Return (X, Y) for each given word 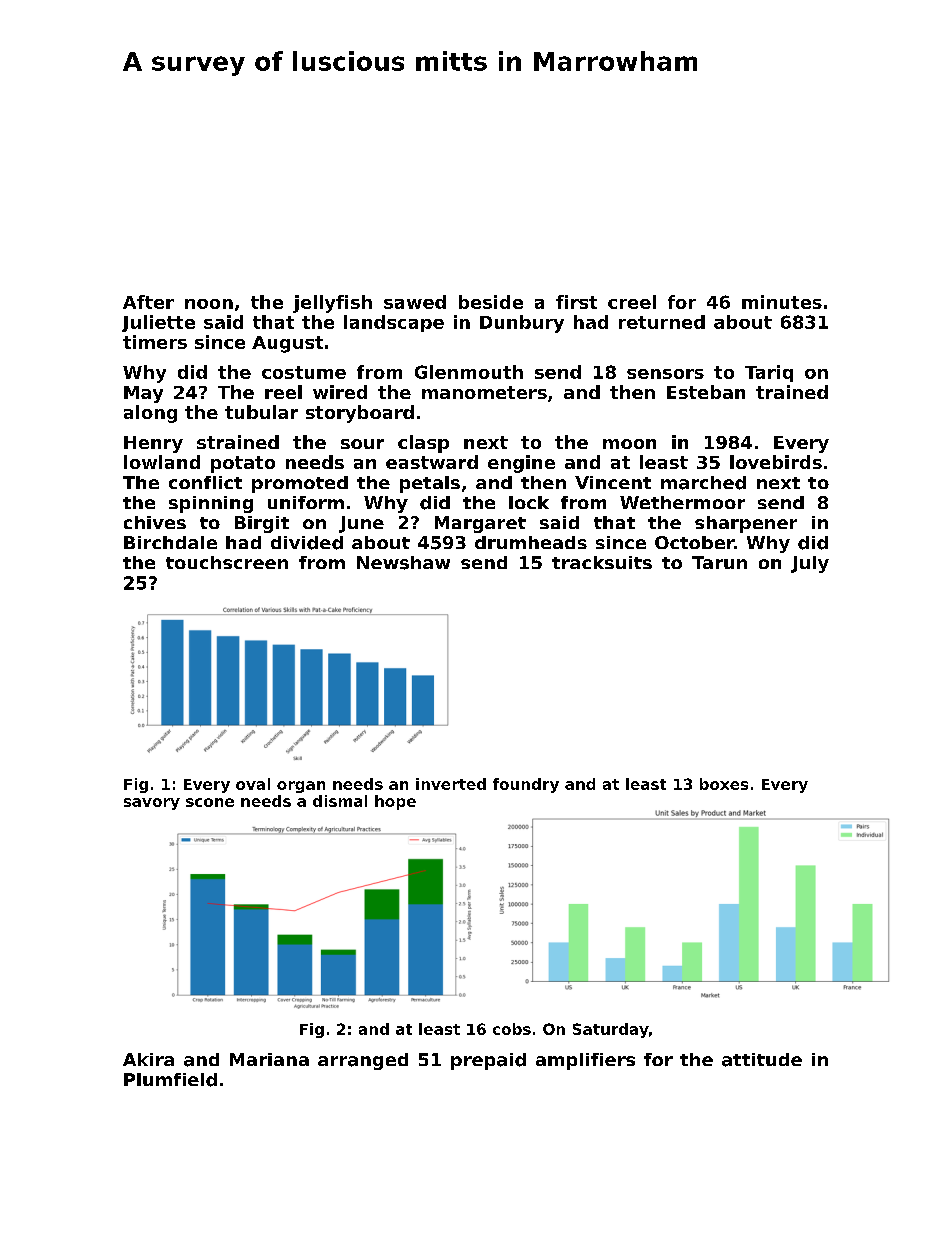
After (148, 302)
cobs (512, 1029)
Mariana (269, 1059)
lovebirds (776, 462)
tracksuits (602, 562)
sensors (665, 374)
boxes (724, 784)
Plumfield (170, 1080)
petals (430, 484)
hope (395, 802)
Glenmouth (469, 372)
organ (301, 787)
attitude (762, 1060)
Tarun (719, 562)
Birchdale (170, 542)
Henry (153, 444)
